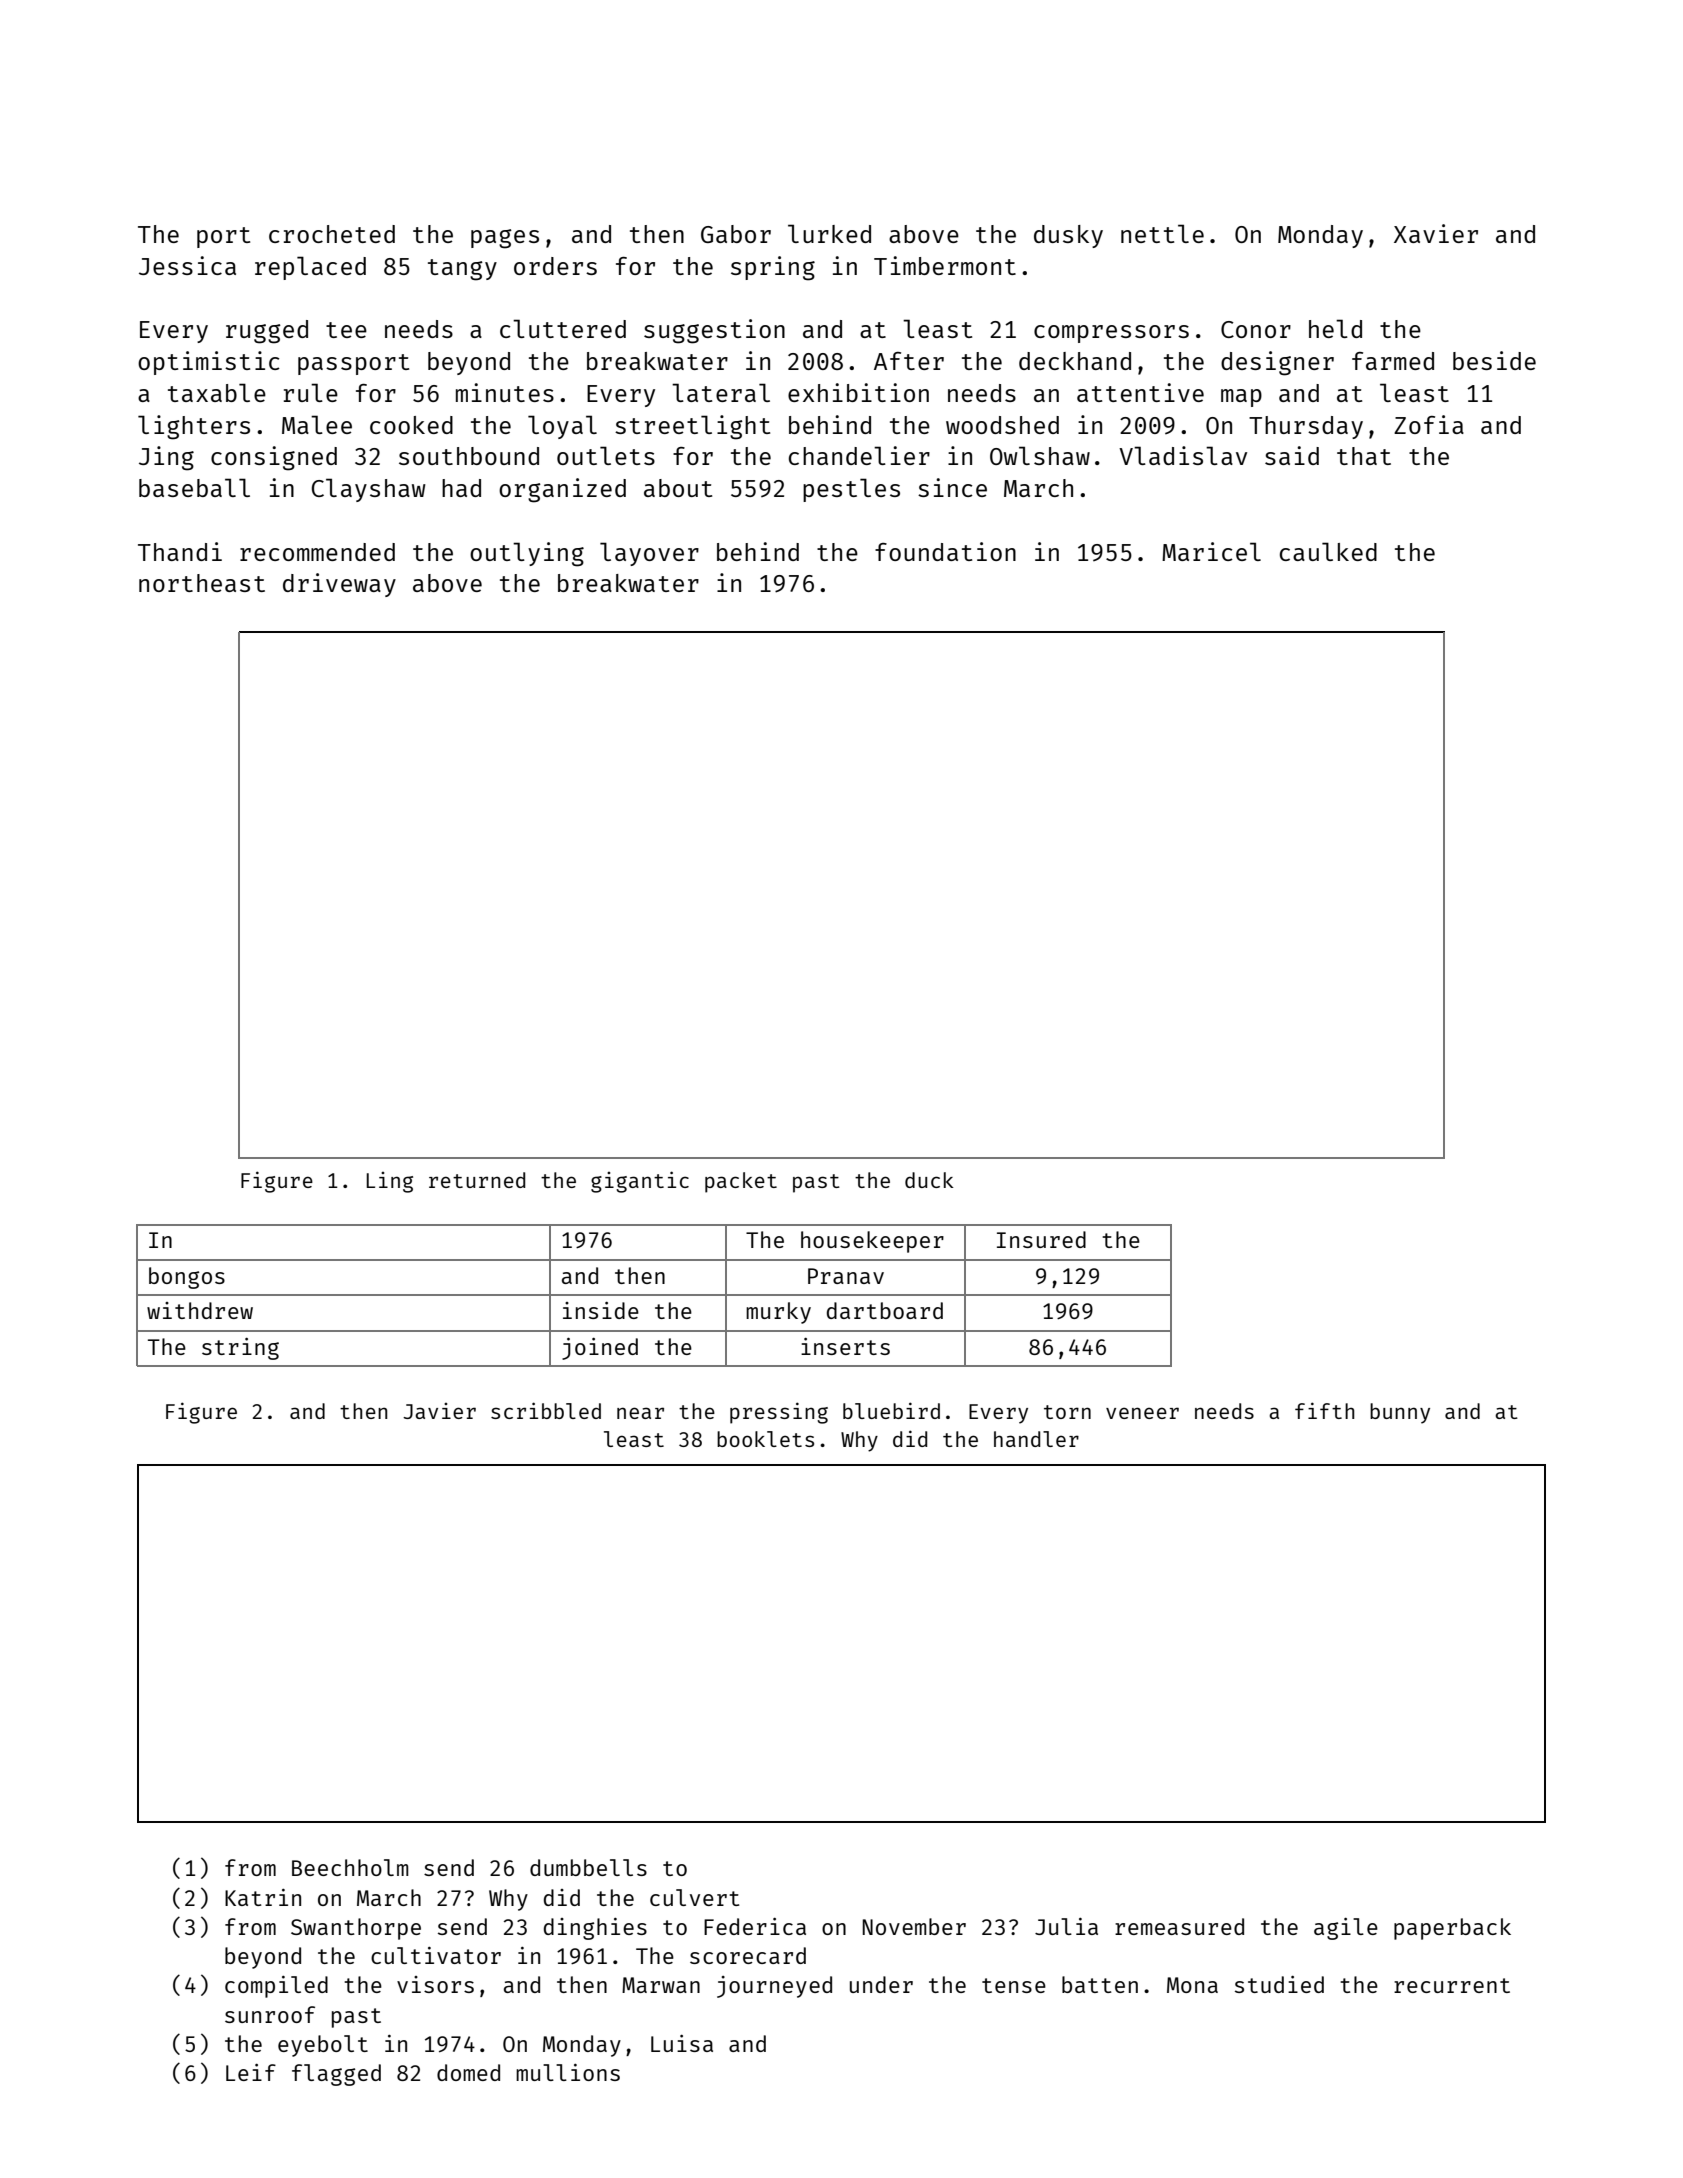  Describe the element at coordinates (945, 551) in the screenshot. I see `foundation` at that location.
